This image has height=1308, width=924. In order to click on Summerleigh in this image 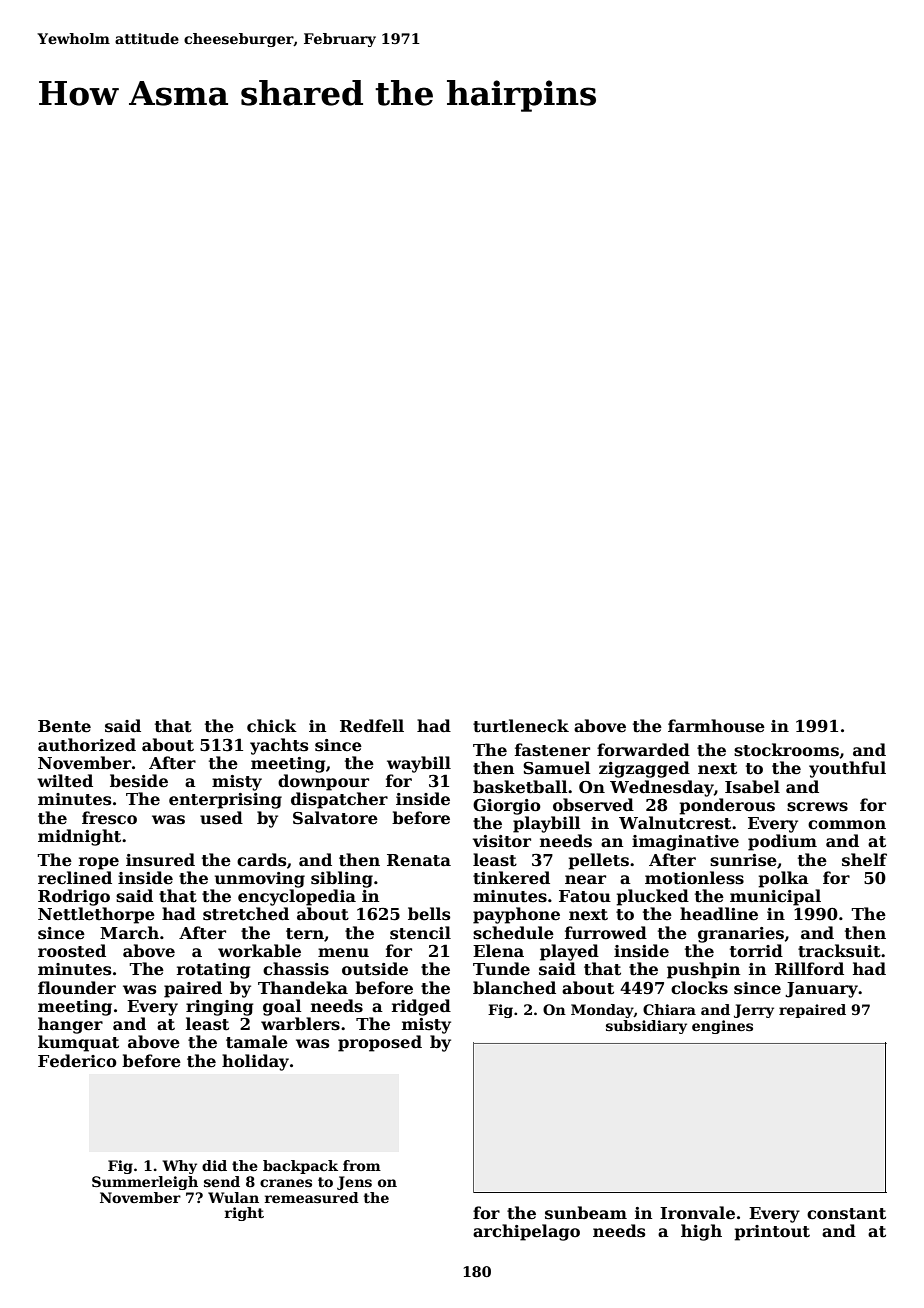, I will do `click(145, 1183)`.
